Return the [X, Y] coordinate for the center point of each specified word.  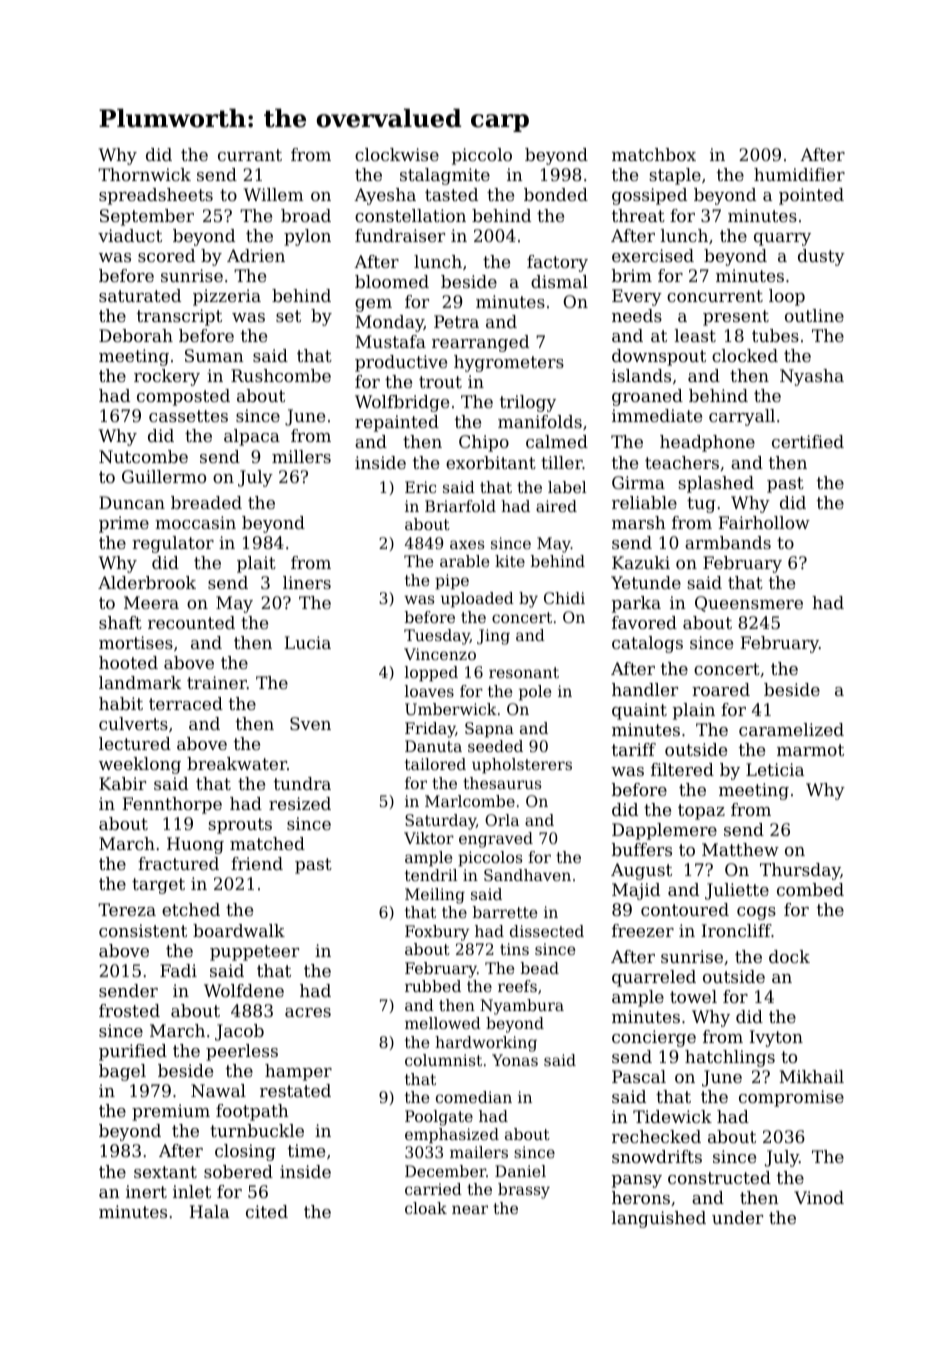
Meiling [435, 896]
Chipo [484, 443]
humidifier [799, 174]
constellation [410, 215]
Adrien [256, 255]
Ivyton [776, 1038]
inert [146, 1191]
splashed [716, 484]
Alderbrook [147, 582]
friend [257, 863]
